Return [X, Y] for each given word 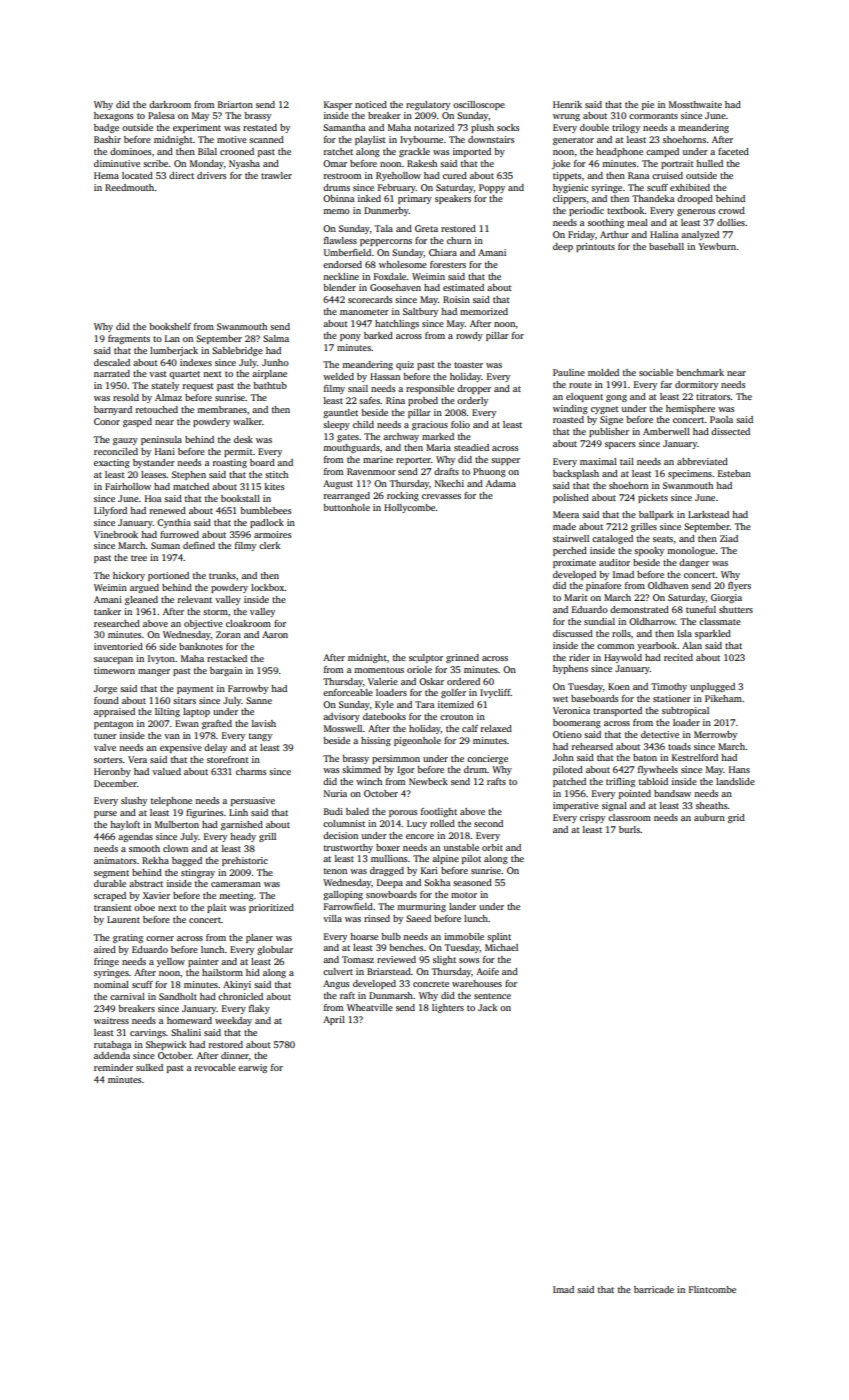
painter [203, 962]
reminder [113, 1067]
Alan [692, 645]
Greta [426, 228]
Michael [501, 947]
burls [629, 829]
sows [469, 960]
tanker [107, 611]
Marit [576, 597]
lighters [448, 1008]
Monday [207, 164]
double [594, 127]
